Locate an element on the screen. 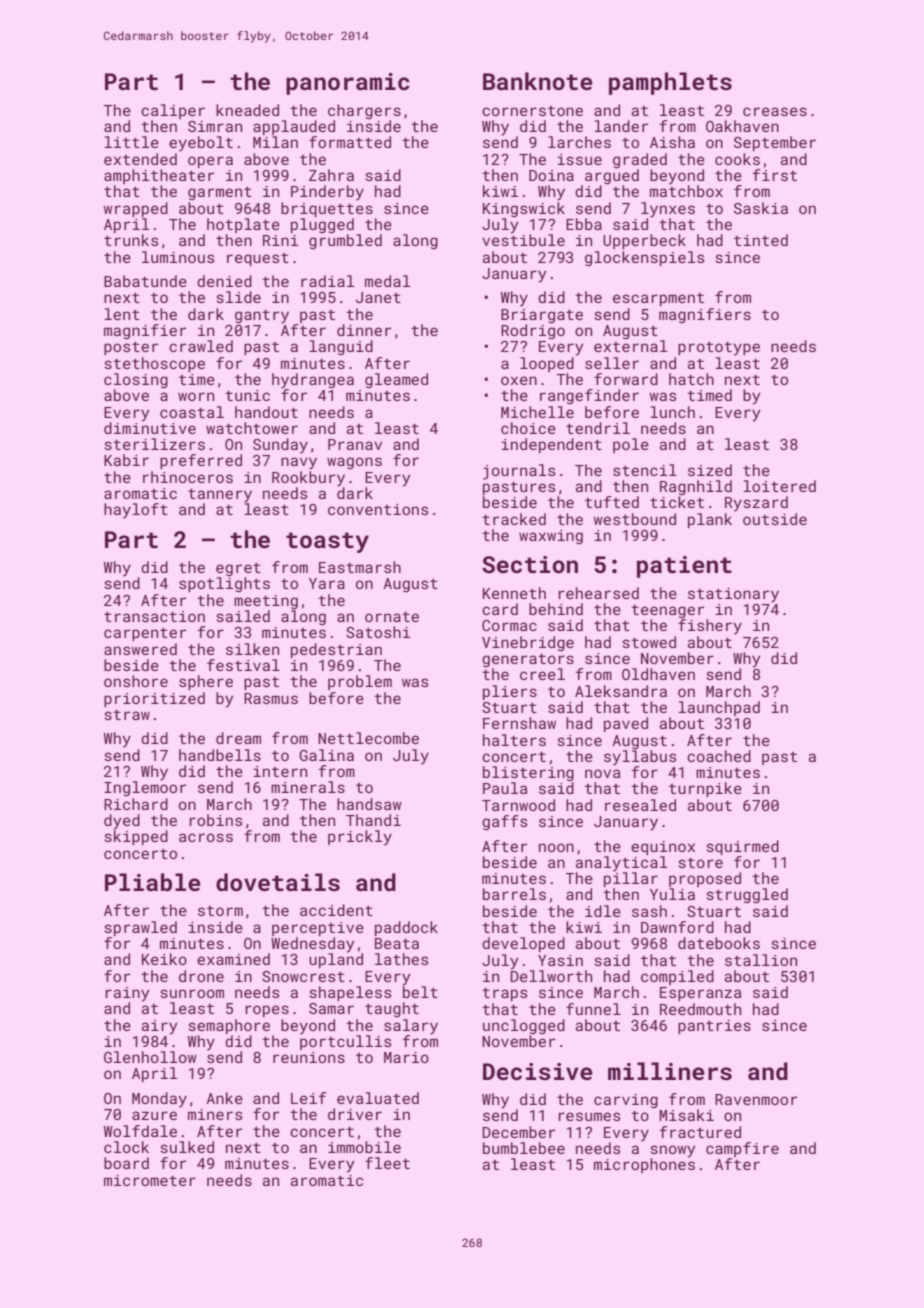  carving is located at coordinates (626, 1101).
